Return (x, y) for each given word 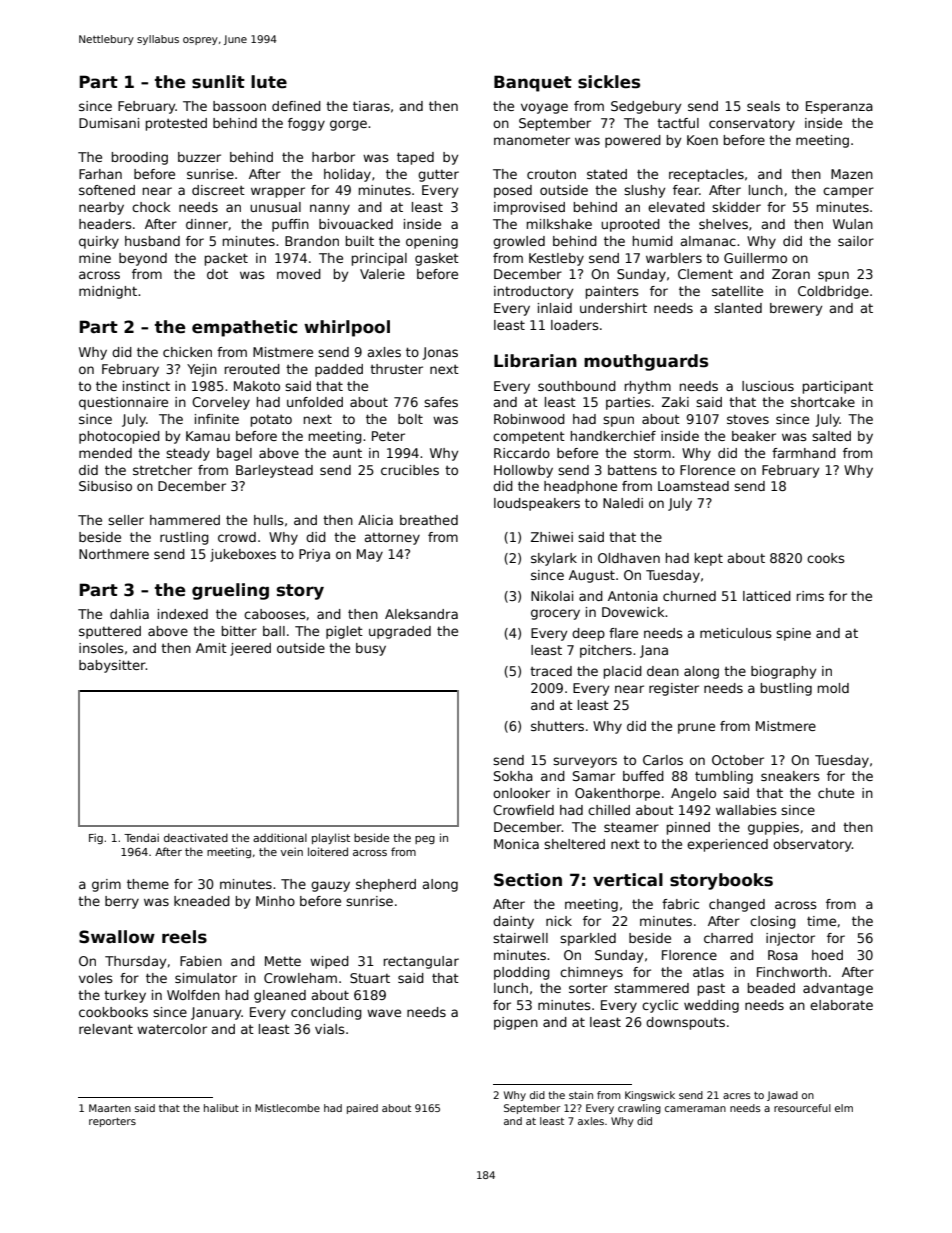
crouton (551, 174)
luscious (768, 386)
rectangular (421, 962)
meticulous (736, 633)
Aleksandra (421, 614)
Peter (388, 436)
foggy (306, 124)
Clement (705, 274)
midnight (108, 292)
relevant (106, 1029)
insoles (101, 648)
